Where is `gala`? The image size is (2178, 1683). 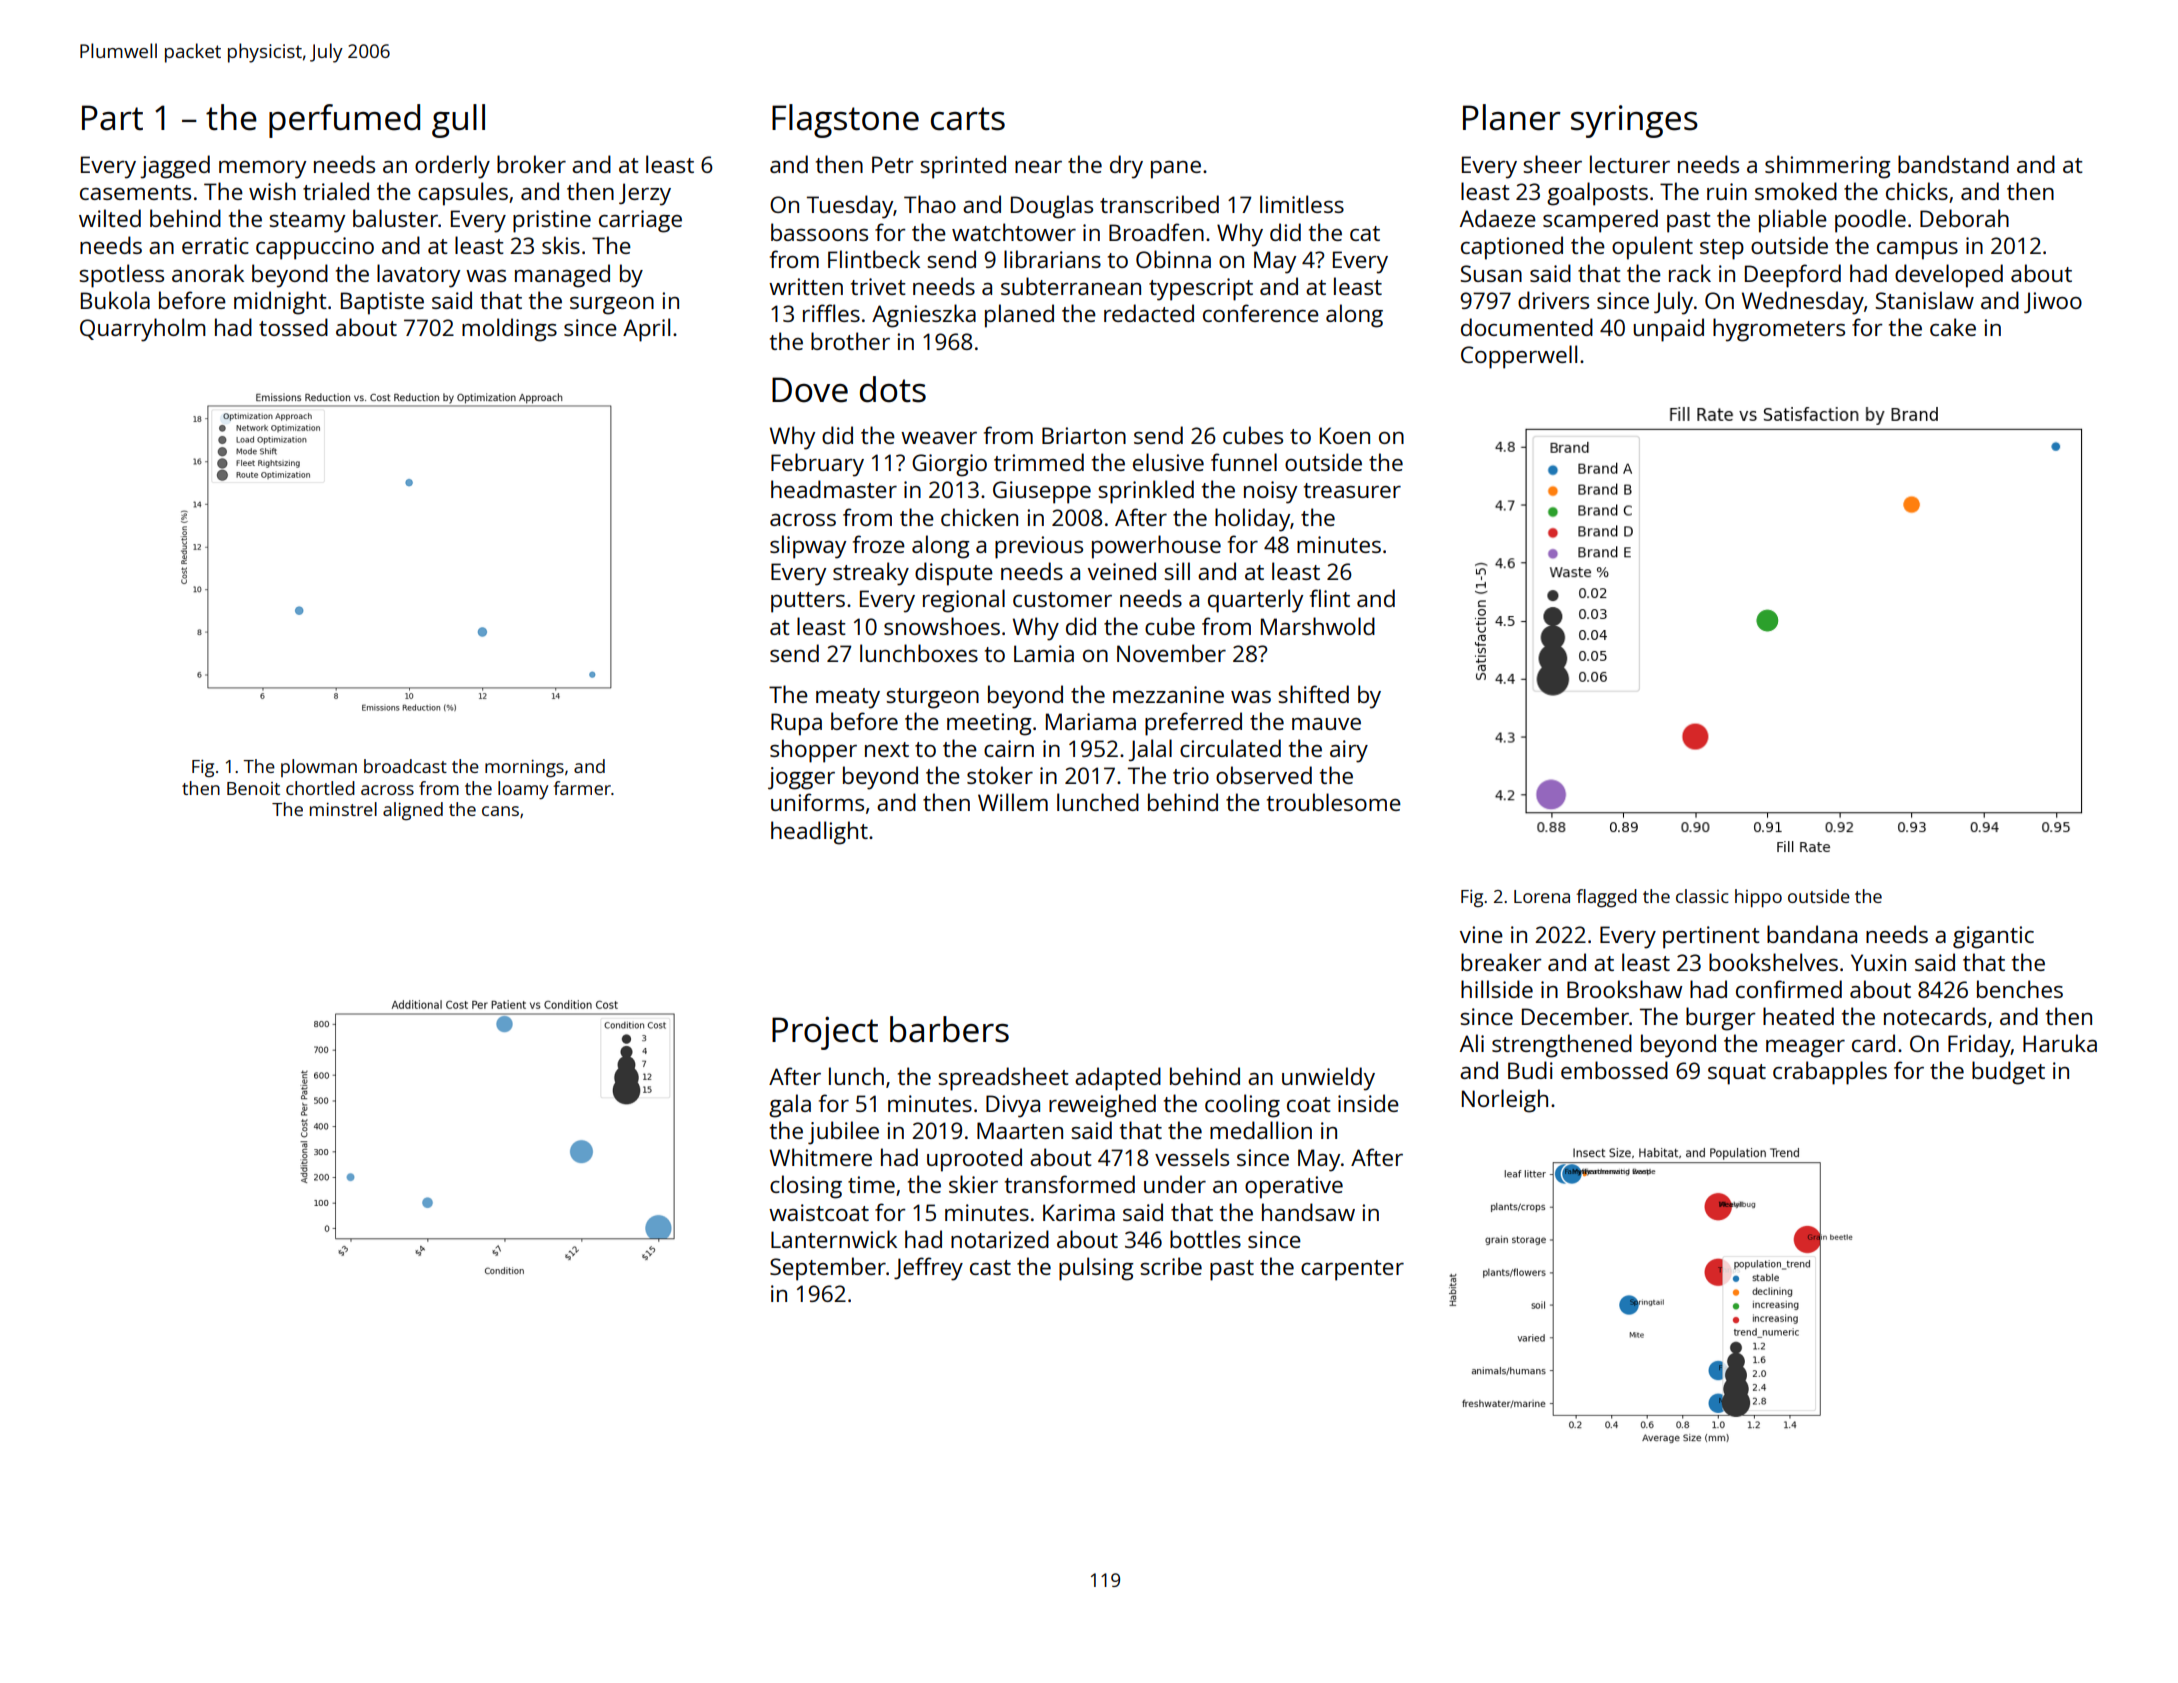
gala is located at coordinates (790, 1106).
